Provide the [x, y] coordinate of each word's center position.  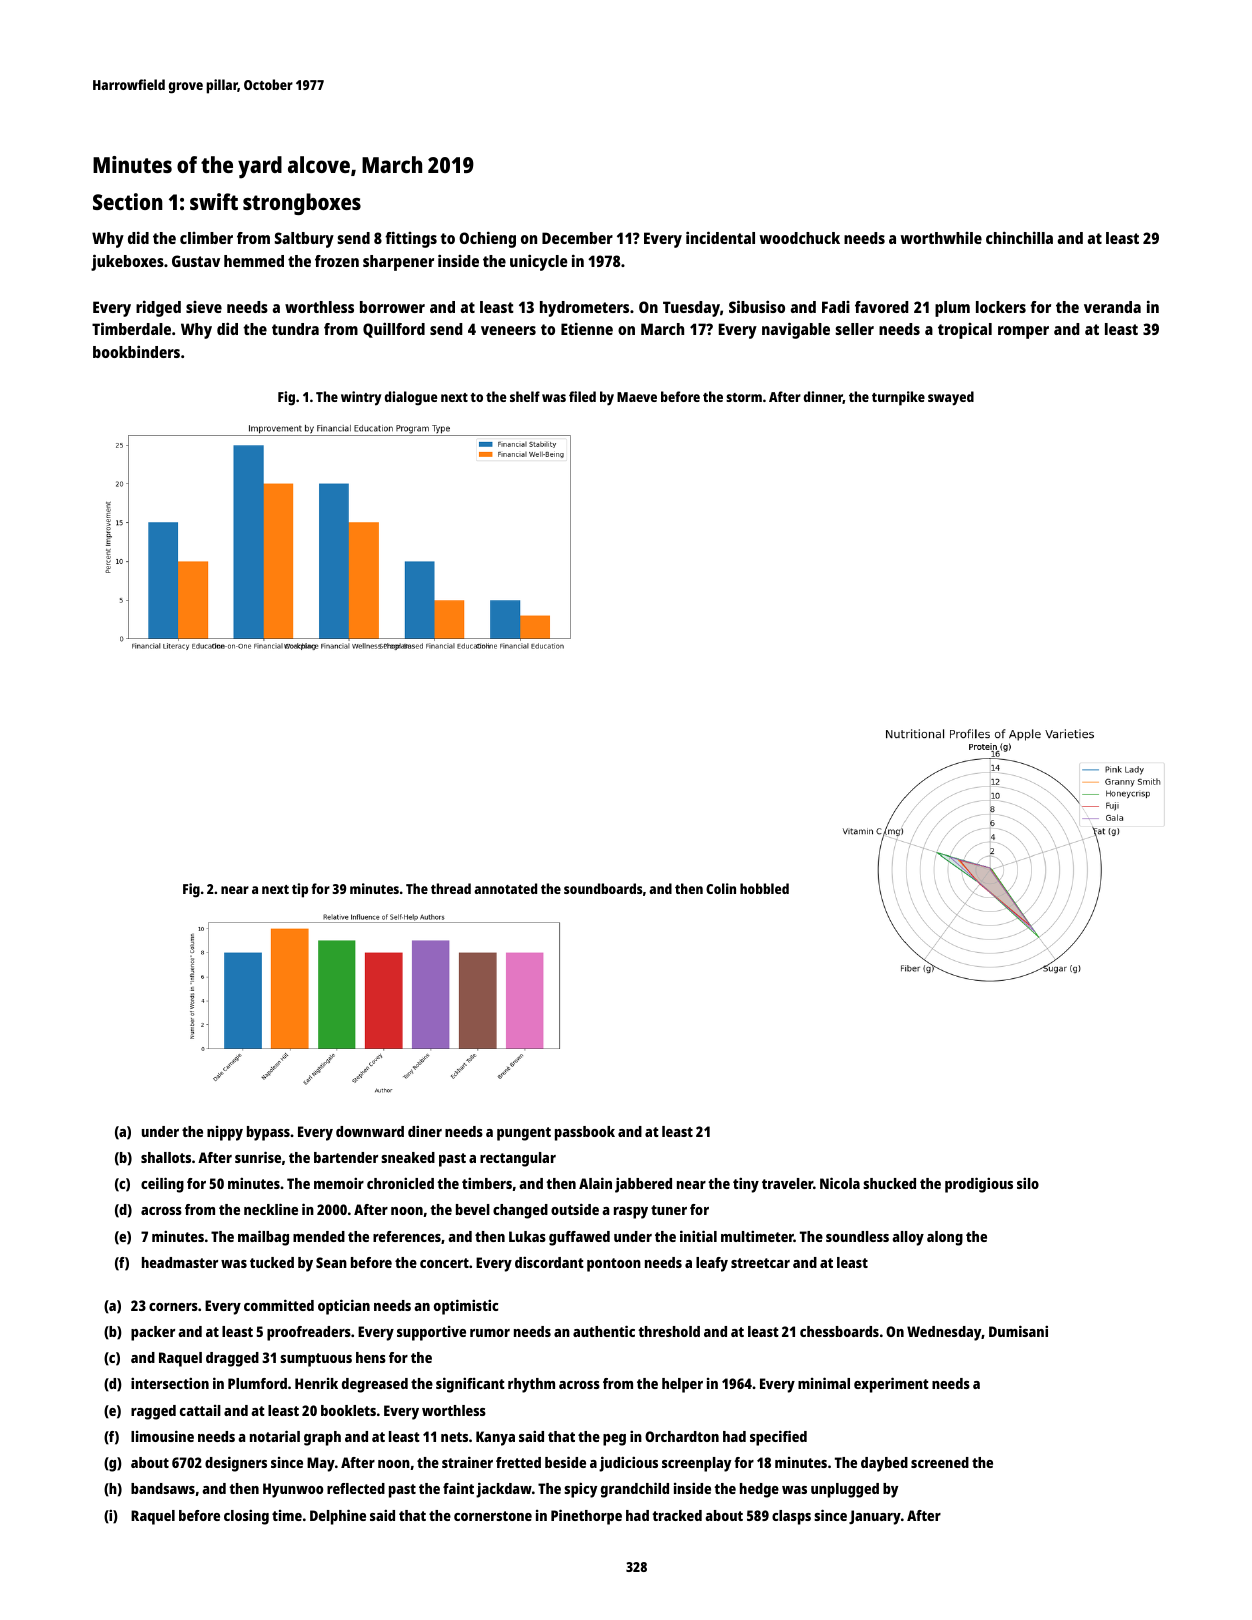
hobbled [764, 888]
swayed [951, 398]
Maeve [637, 397]
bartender [346, 1157]
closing [246, 1517]
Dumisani [1018, 1331]
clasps [791, 1517]
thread [451, 888]
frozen [337, 261]
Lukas [527, 1236]
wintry [361, 398]
